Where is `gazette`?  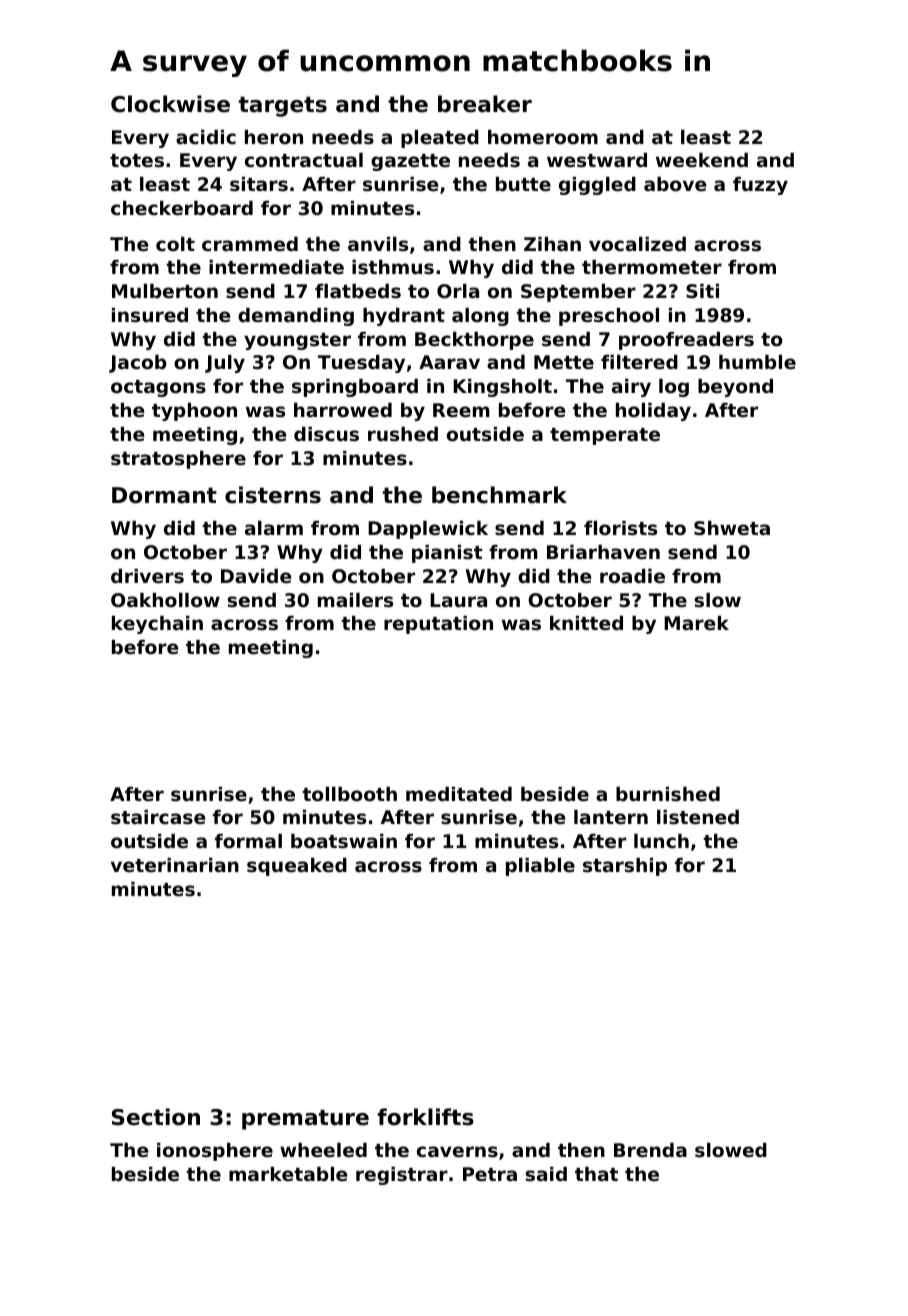
gazette is located at coordinates (410, 162).
